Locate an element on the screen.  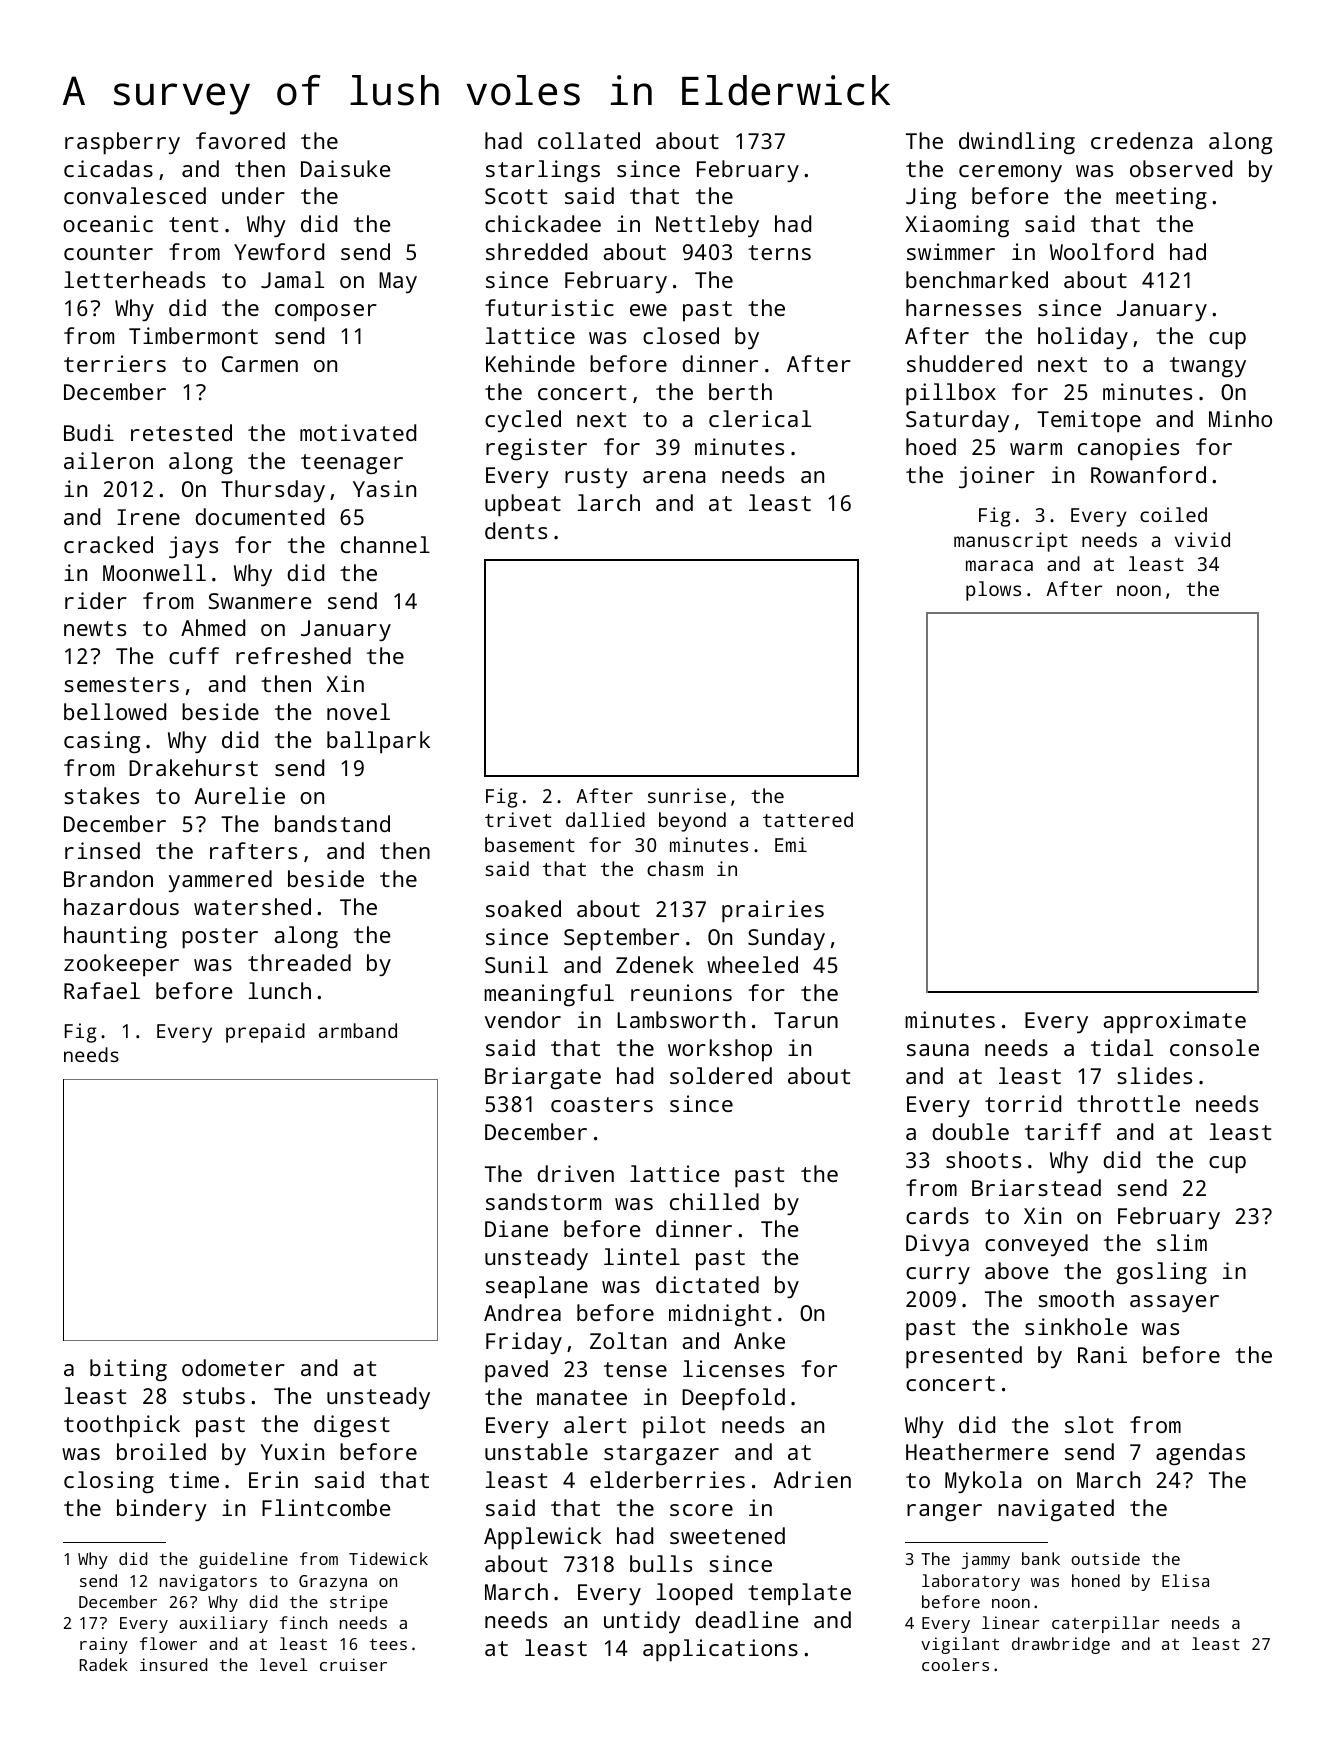
plows is located at coordinates (993, 591).
